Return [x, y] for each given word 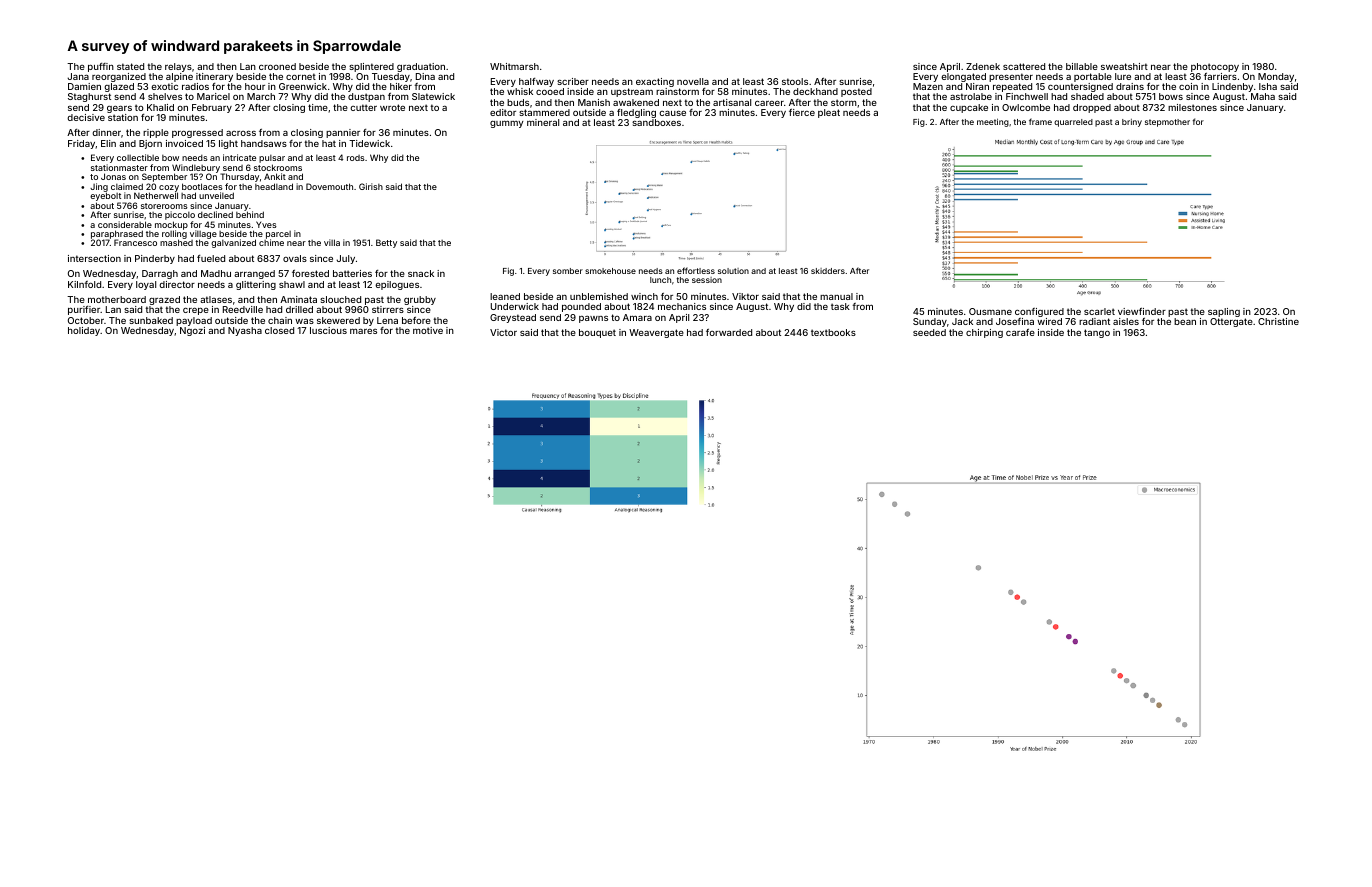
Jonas [113, 176]
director [177, 284]
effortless [696, 270]
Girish [371, 186]
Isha [1268, 86]
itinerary [214, 77]
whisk [520, 91]
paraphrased [117, 235]
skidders [828, 271]
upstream [632, 92]
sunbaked [151, 320]
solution [733, 271]
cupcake [969, 108]
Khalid [160, 107]
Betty [386, 243]
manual [836, 296]
